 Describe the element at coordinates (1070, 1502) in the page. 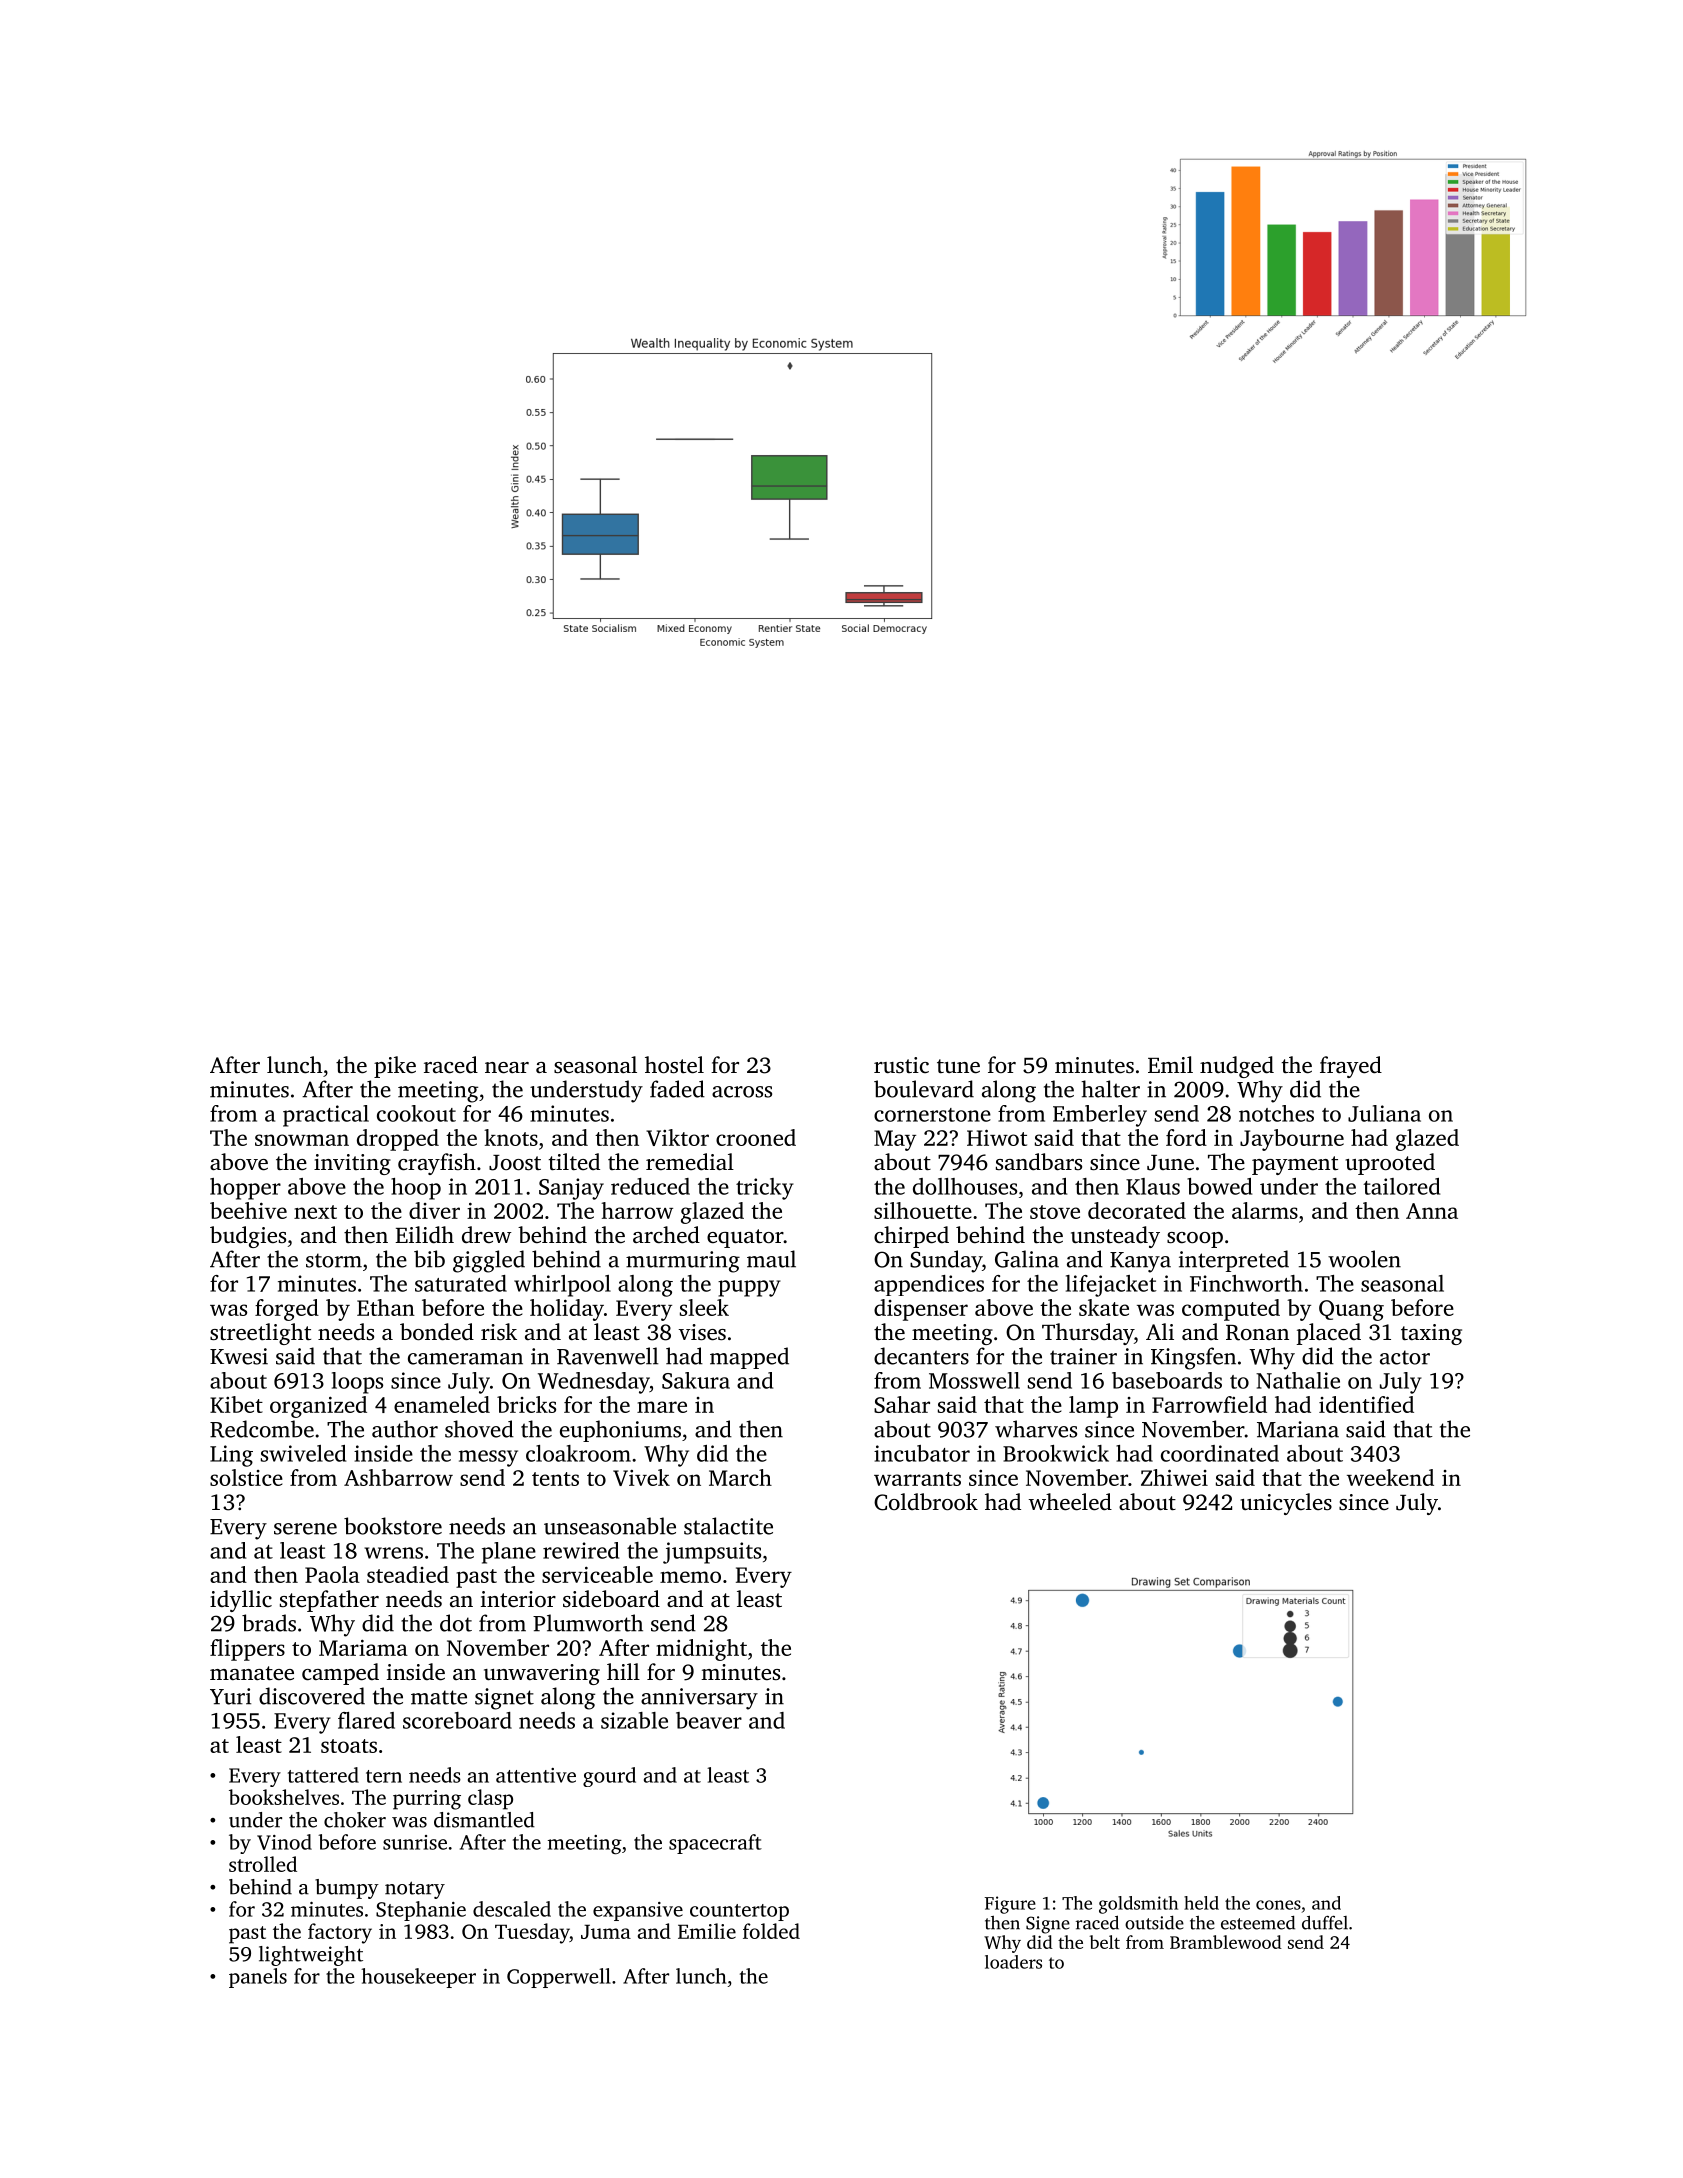

I see `wheeled` at that location.
